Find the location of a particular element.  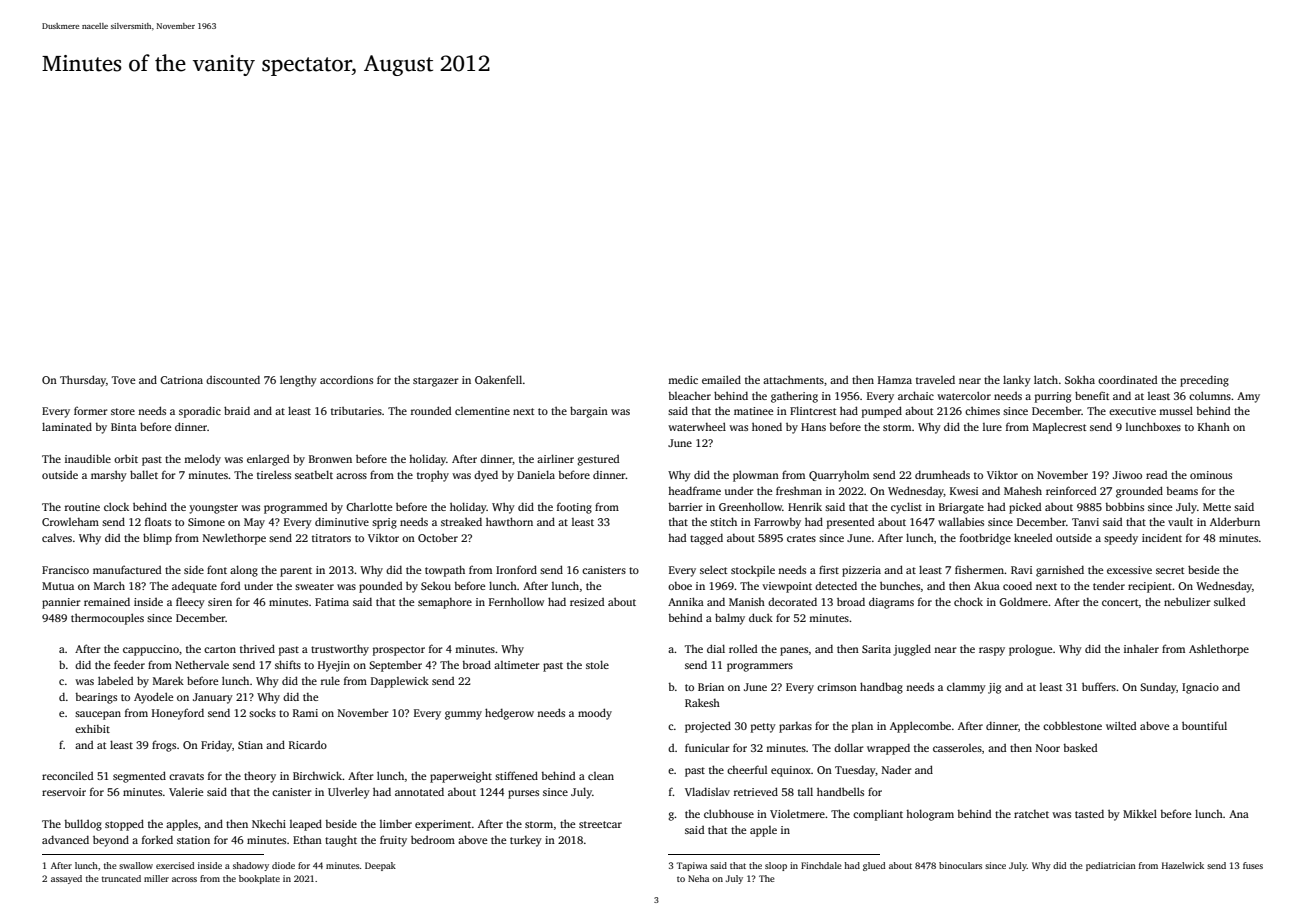

resized is located at coordinates (587, 602).
